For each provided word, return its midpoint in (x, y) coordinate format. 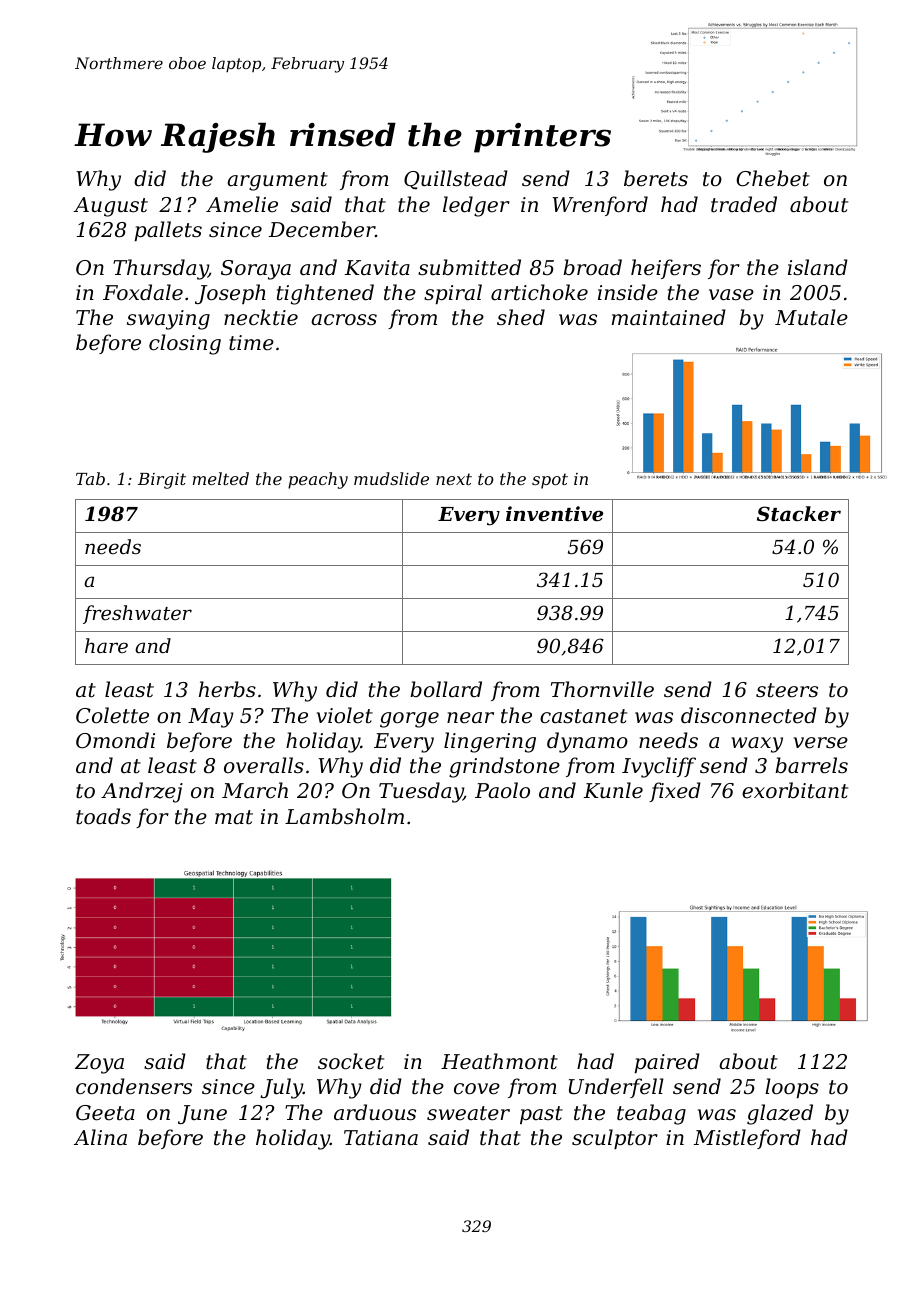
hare (106, 645)
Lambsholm (344, 816)
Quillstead (456, 180)
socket (351, 1061)
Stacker (799, 514)
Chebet (773, 178)
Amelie (242, 204)
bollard (446, 689)
